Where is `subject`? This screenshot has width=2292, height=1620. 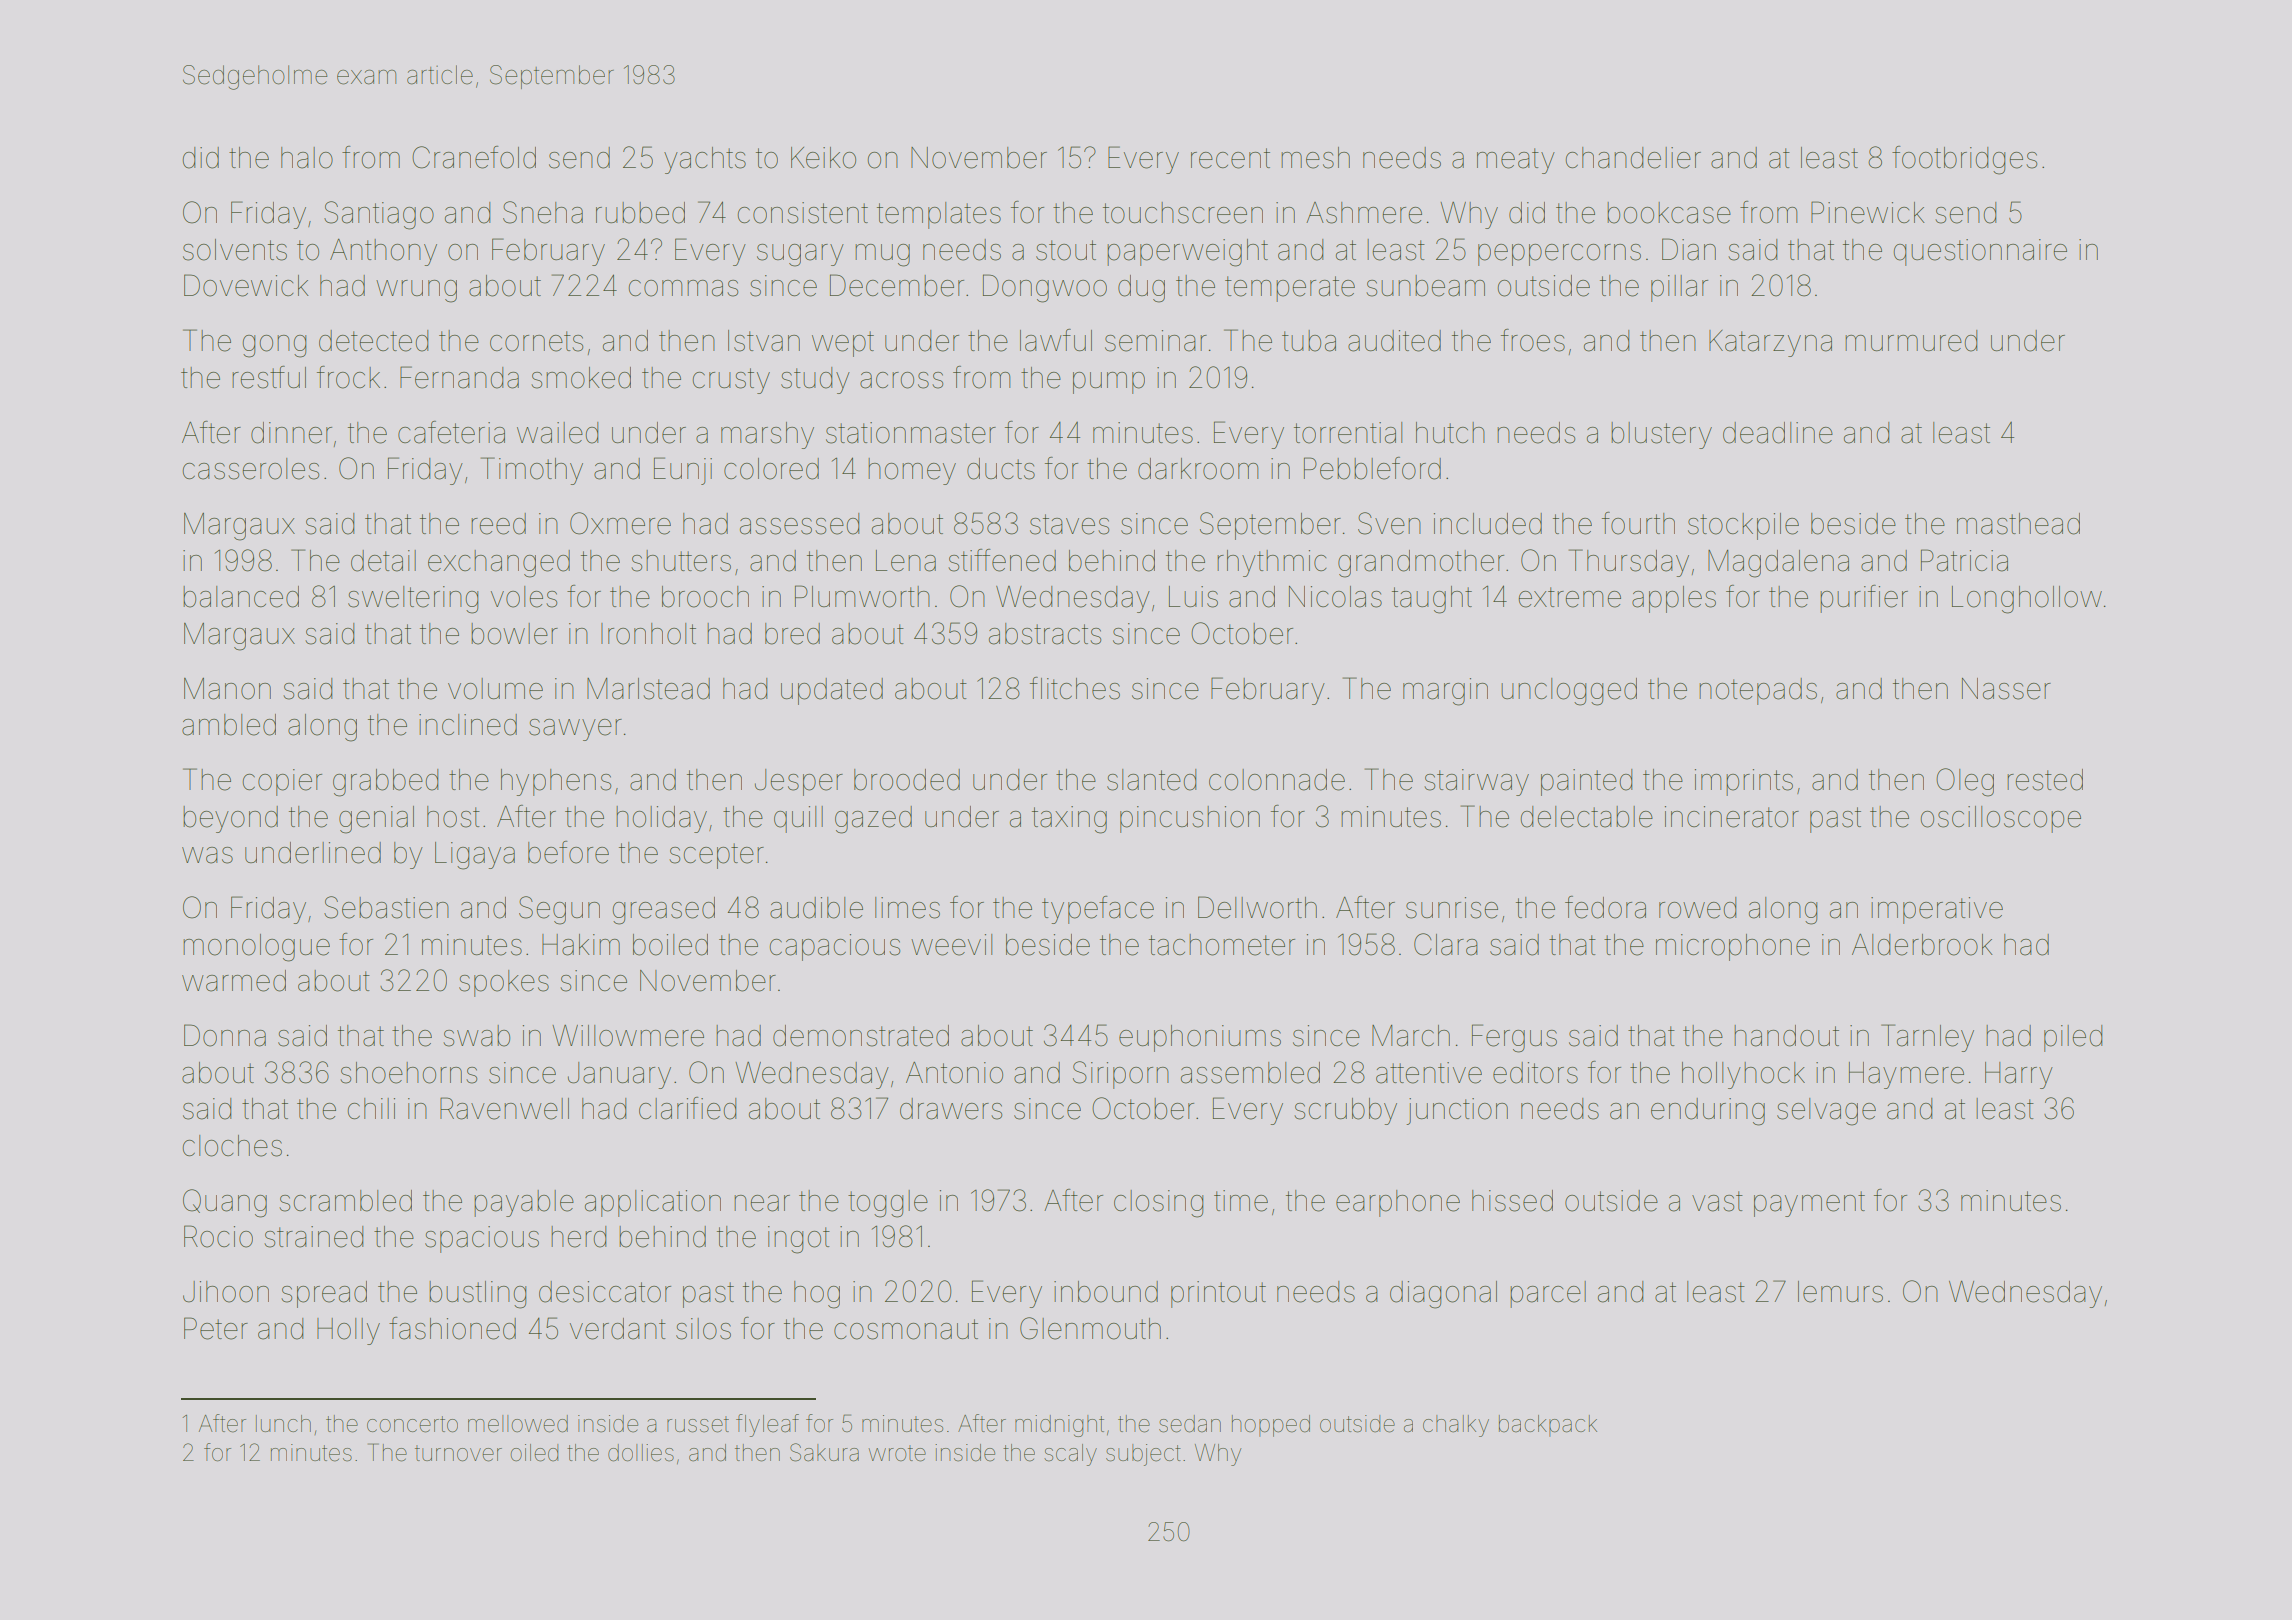 subject is located at coordinates (1143, 1455).
